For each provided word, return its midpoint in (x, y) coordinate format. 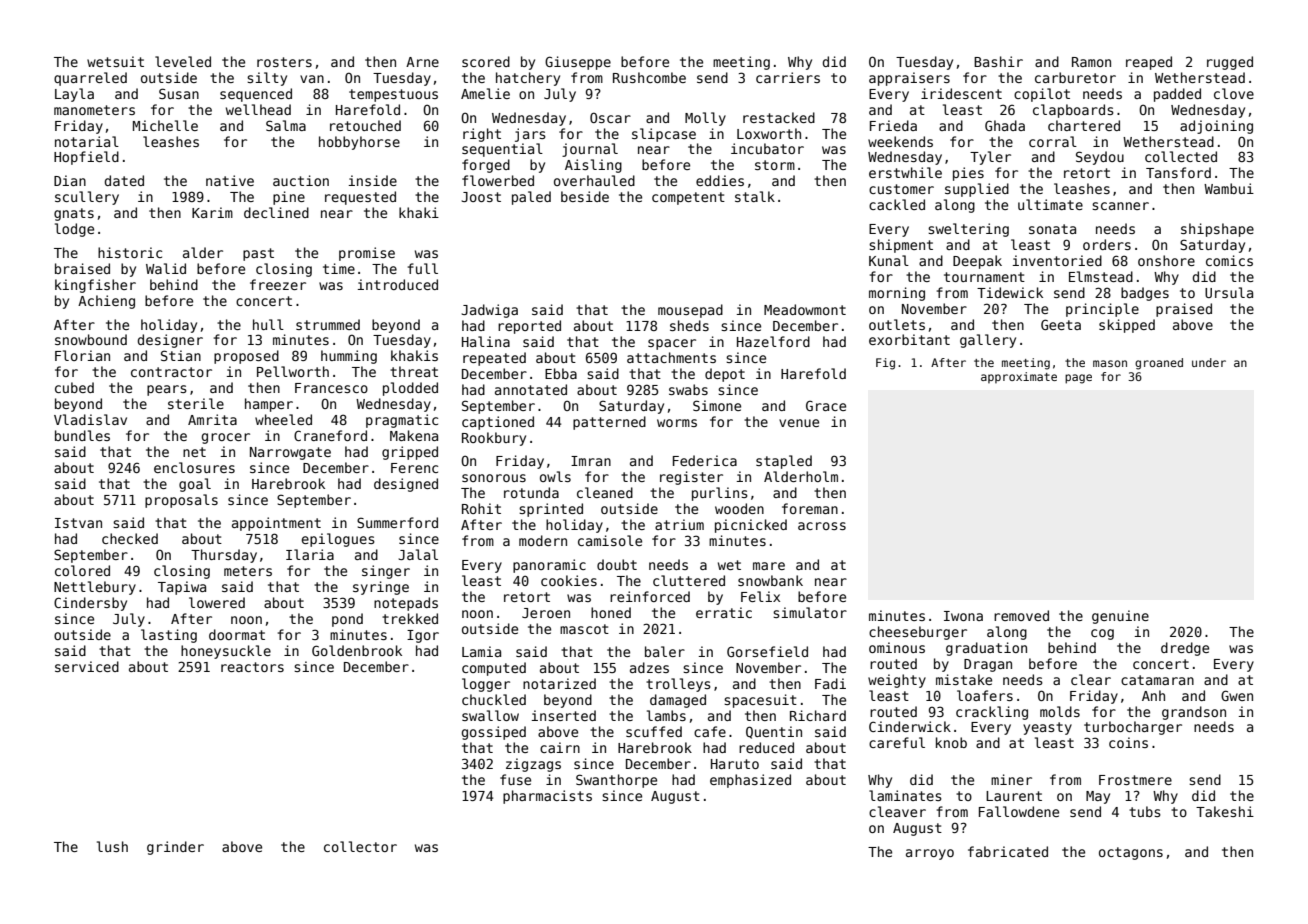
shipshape (1217, 230)
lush (112, 846)
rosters (284, 62)
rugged (1230, 63)
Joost (481, 197)
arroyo (930, 854)
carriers (788, 77)
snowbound (91, 339)
